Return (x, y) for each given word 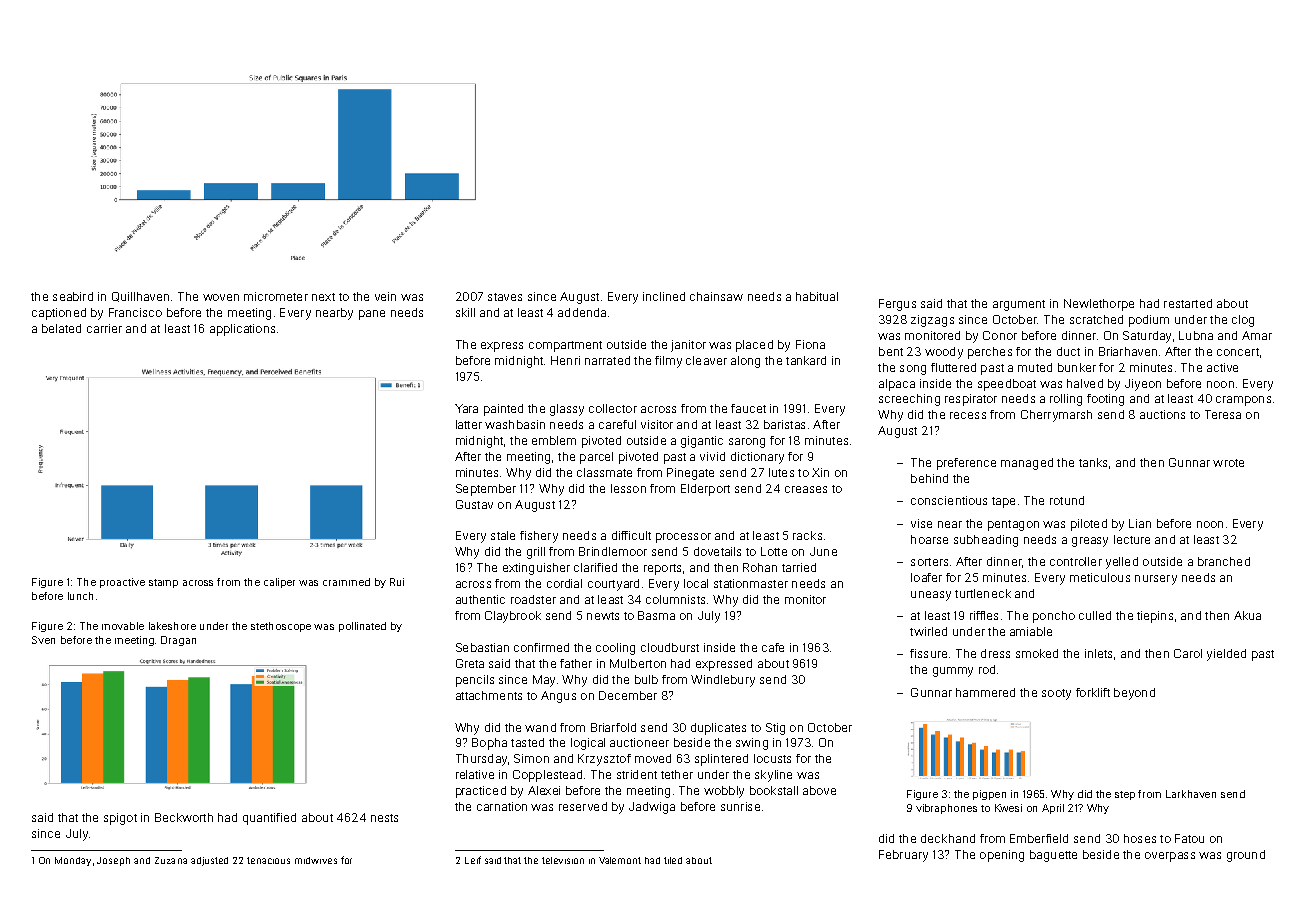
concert (1238, 352)
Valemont (620, 860)
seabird (73, 296)
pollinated (362, 627)
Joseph (113, 861)
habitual (817, 296)
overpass (1170, 857)
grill (536, 553)
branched (1224, 561)
